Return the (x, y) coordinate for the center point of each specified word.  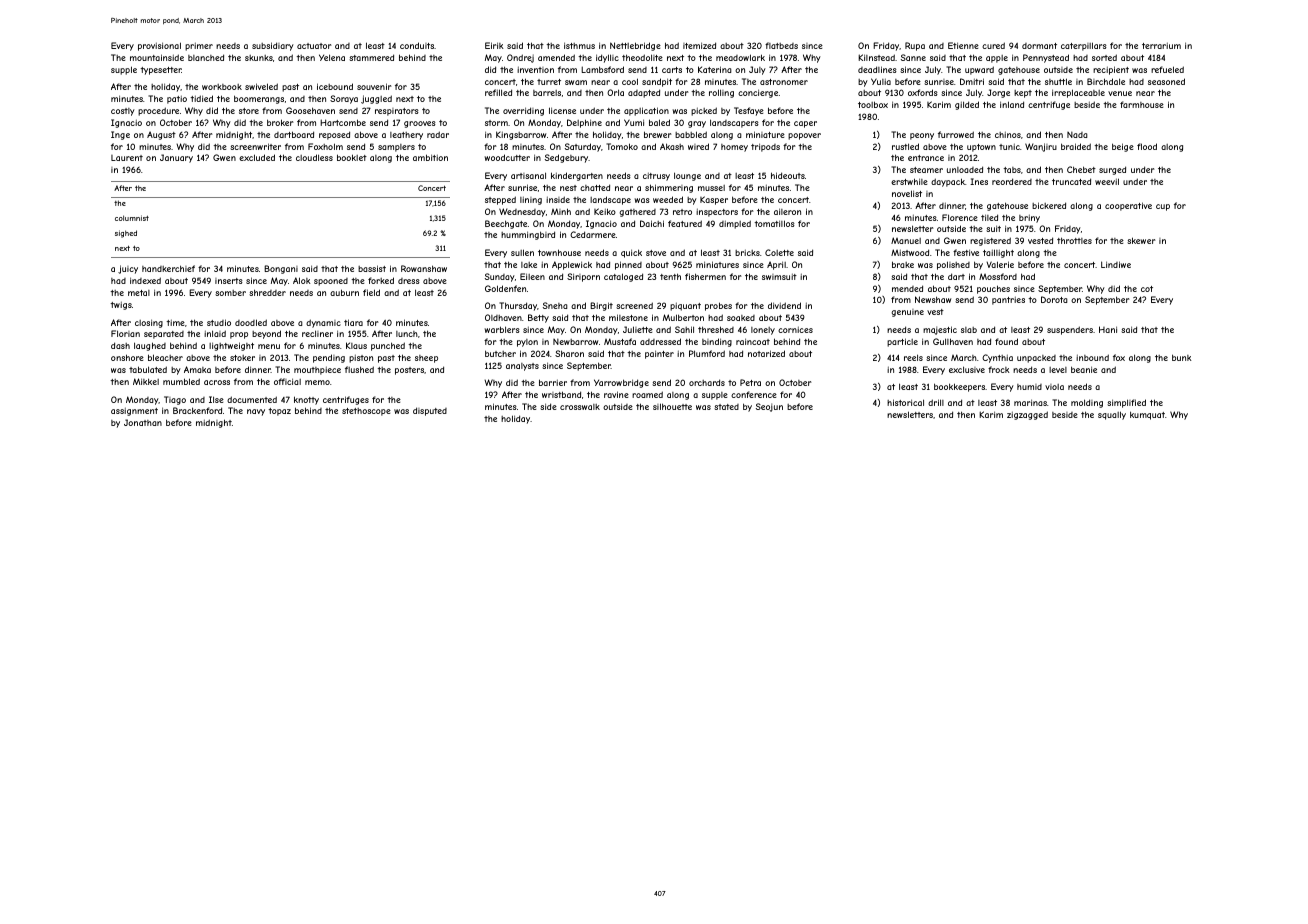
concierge (758, 93)
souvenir (374, 86)
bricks (747, 252)
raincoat (753, 341)
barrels (547, 93)
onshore (127, 357)
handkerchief (168, 268)
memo (317, 382)
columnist (132, 218)
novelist (907, 193)
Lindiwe (1116, 264)
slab (969, 330)
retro (682, 212)
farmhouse (1142, 104)
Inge (120, 135)
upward (979, 70)
